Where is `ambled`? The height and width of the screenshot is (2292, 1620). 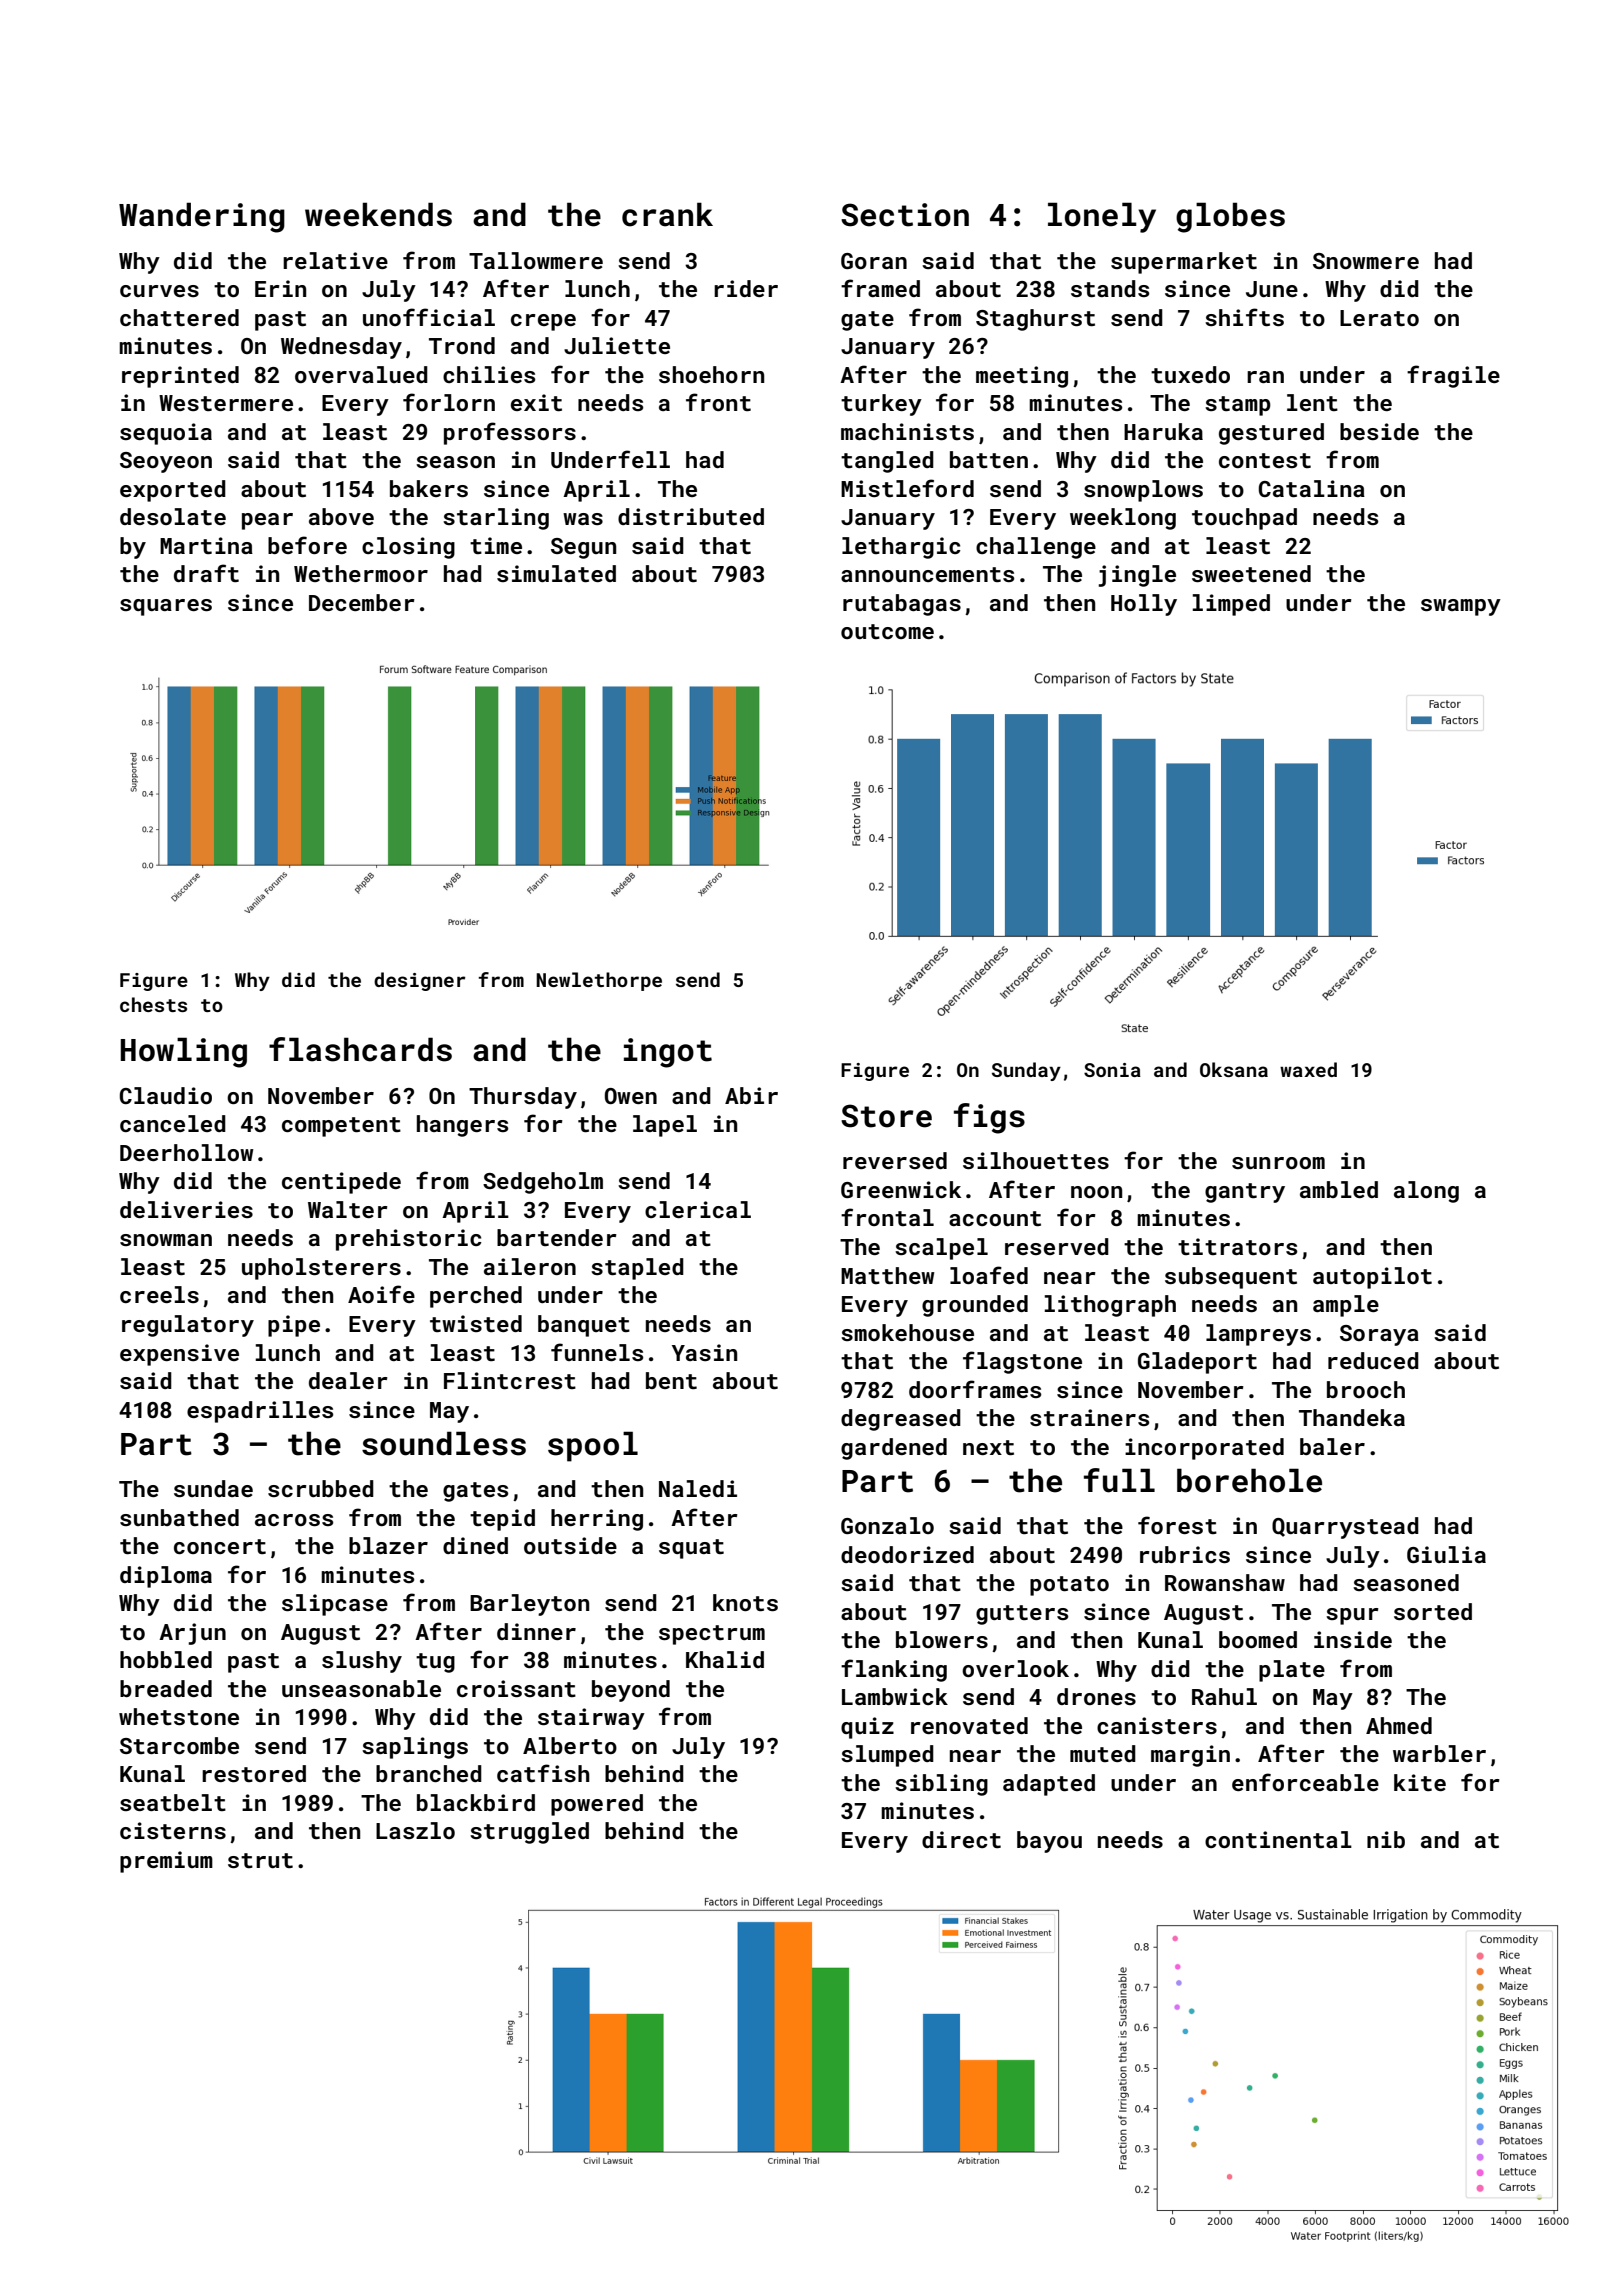
ambled is located at coordinates (1339, 1189).
